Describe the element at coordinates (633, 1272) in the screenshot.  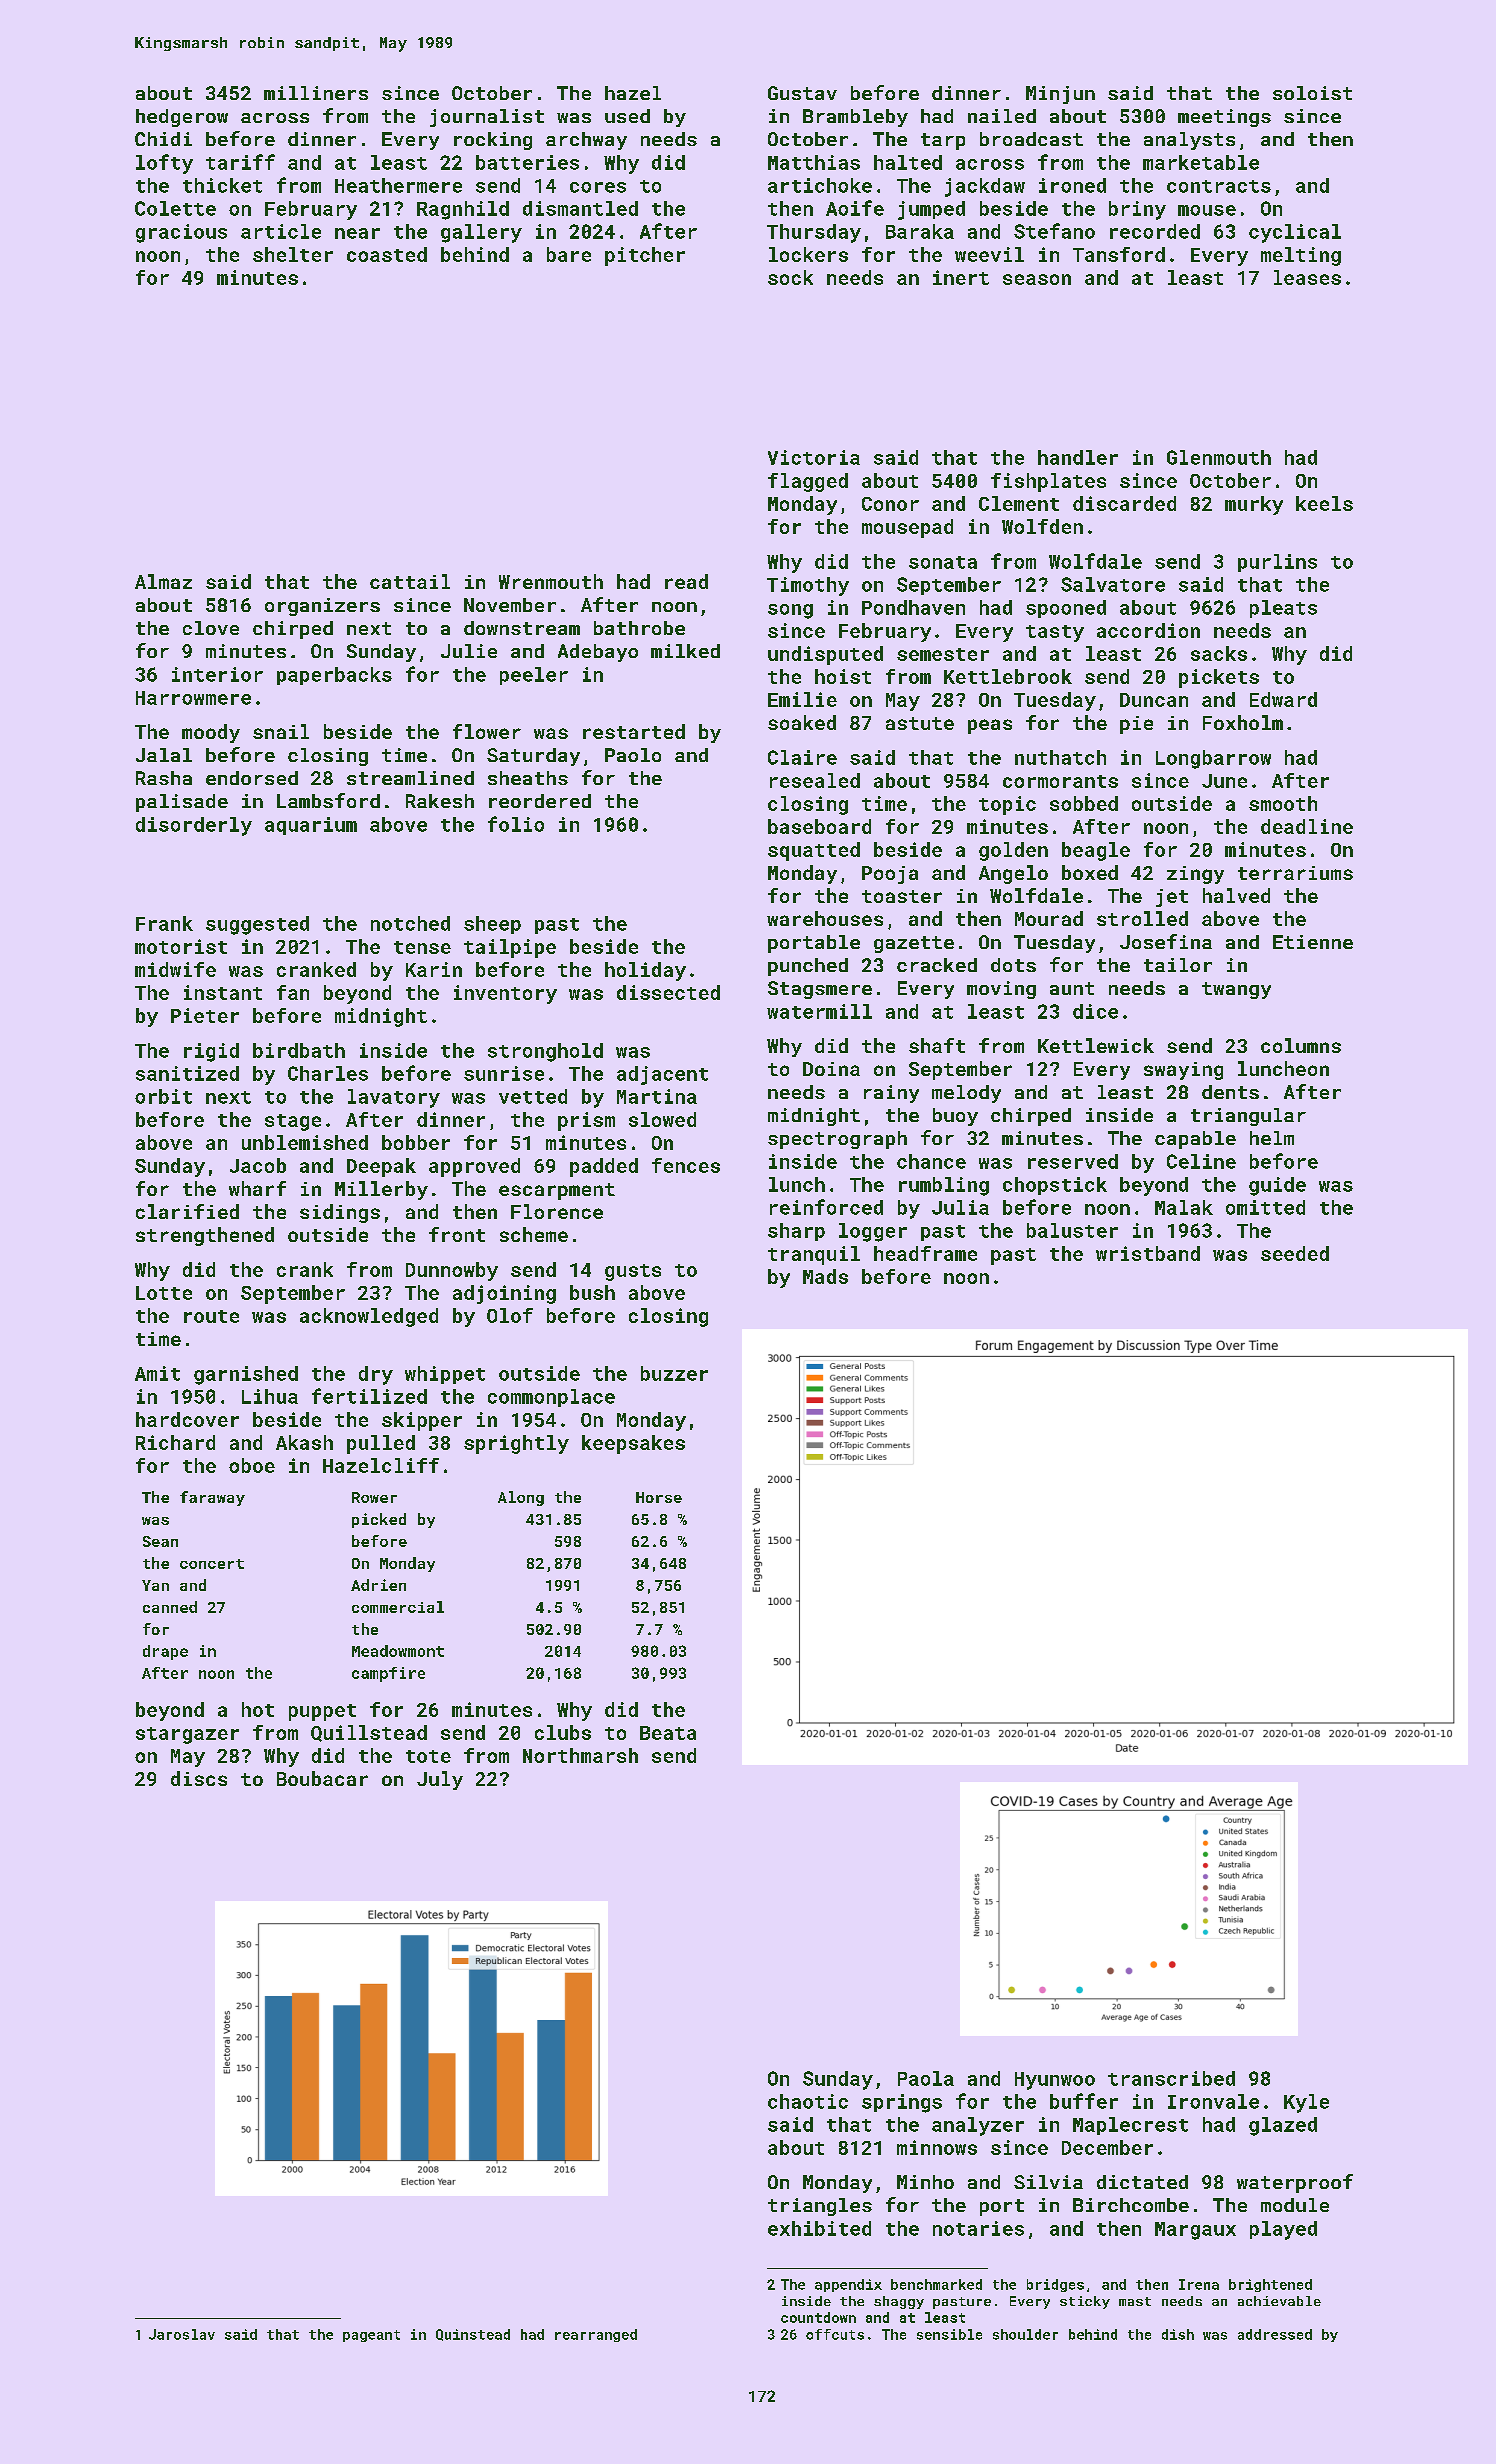
I see `gusts` at that location.
